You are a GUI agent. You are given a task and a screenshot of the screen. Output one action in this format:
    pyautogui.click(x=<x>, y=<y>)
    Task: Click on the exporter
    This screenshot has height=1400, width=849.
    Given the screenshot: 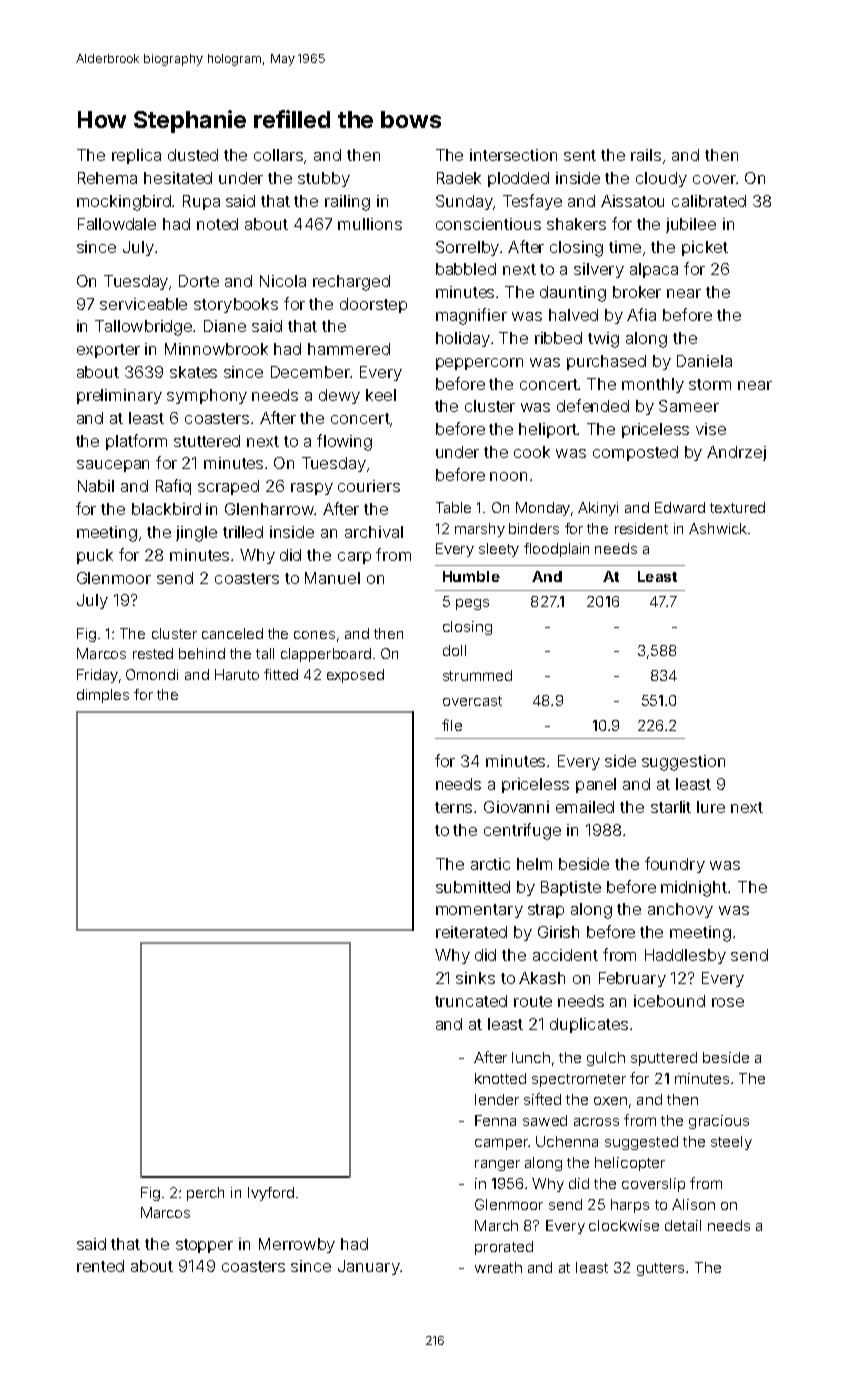 What is the action you would take?
    pyautogui.click(x=108, y=351)
